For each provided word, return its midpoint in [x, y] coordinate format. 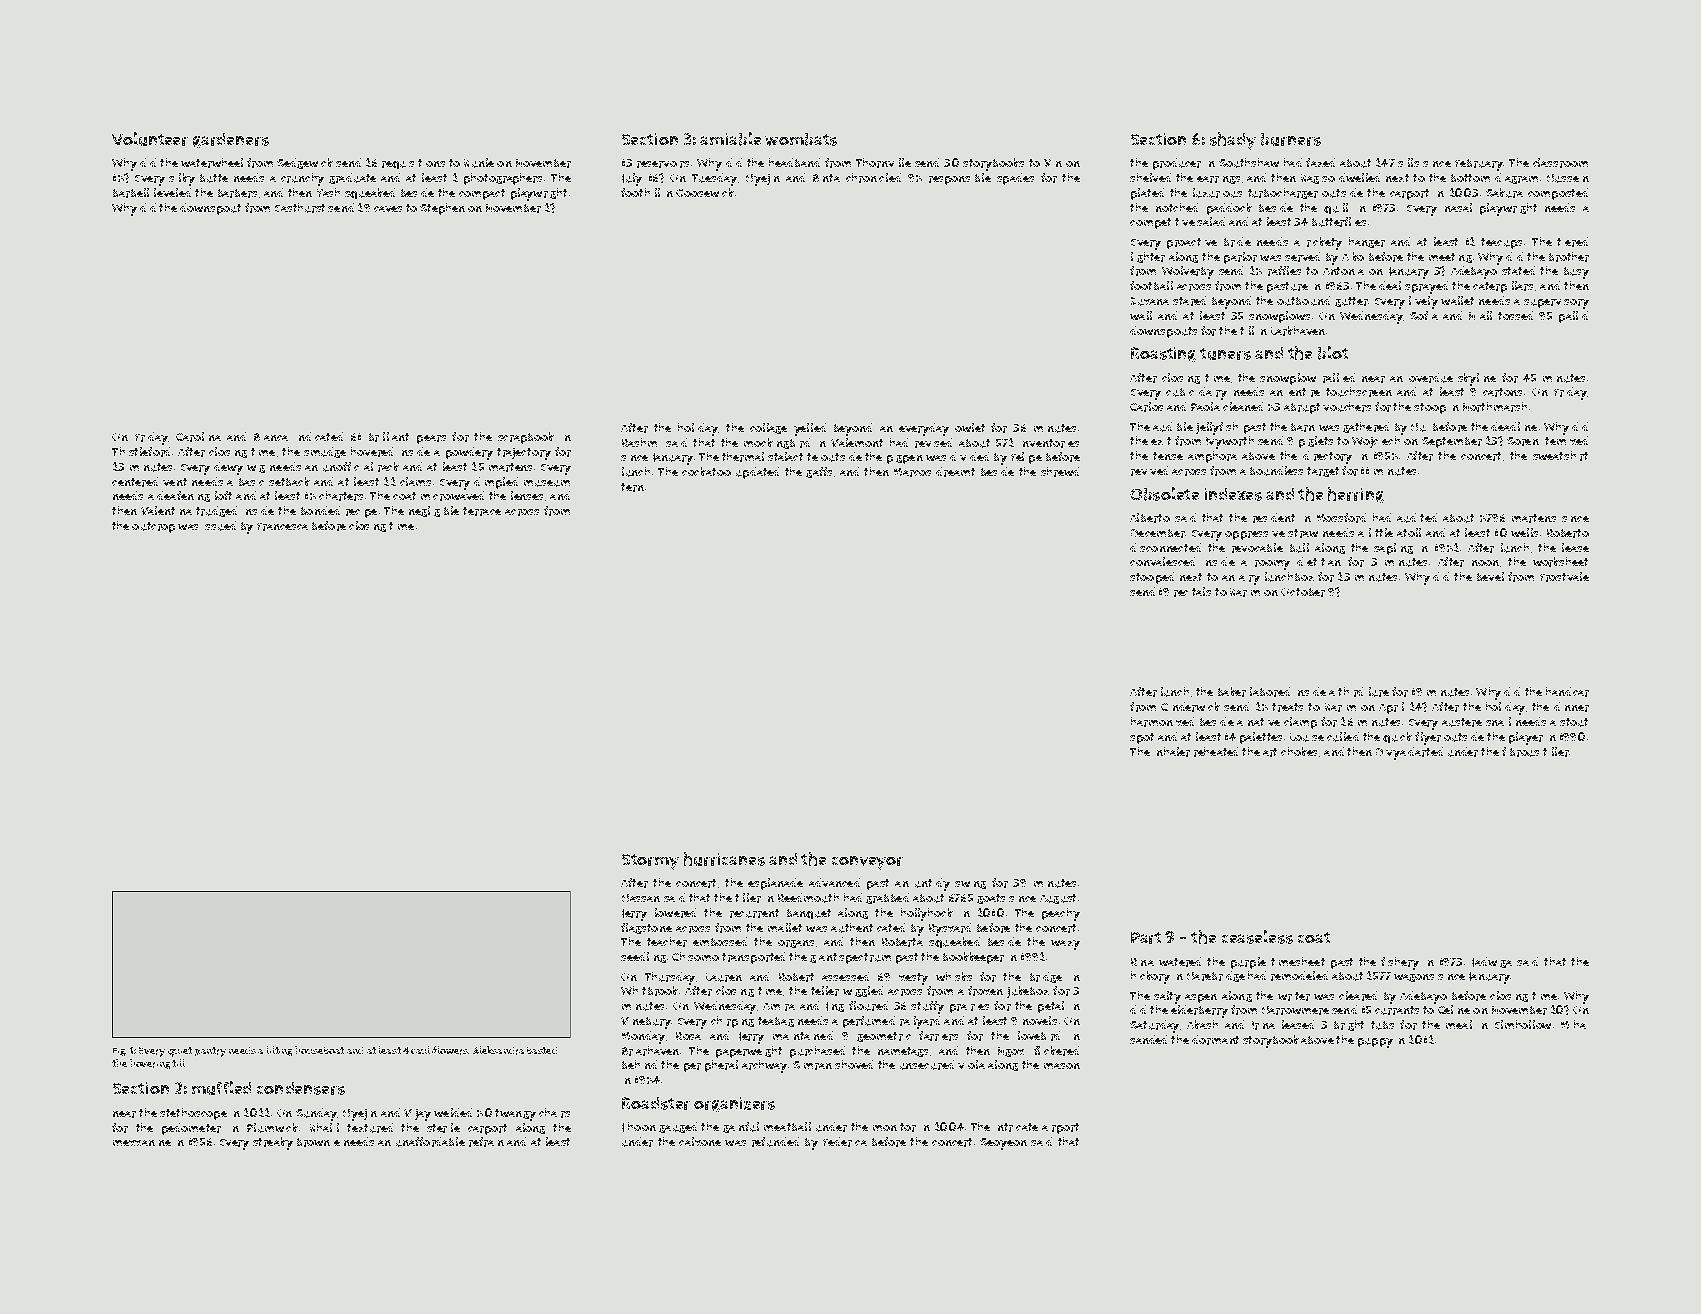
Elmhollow [1523, 1024]
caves [388, 209]
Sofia [1424, 315]
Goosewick [705, 192]
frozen [985, 991]
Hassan [641, 898]
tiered [1572, 242]
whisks [954, 976]
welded [453, 1112]
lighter [1148, 257]
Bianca [271, 437]
